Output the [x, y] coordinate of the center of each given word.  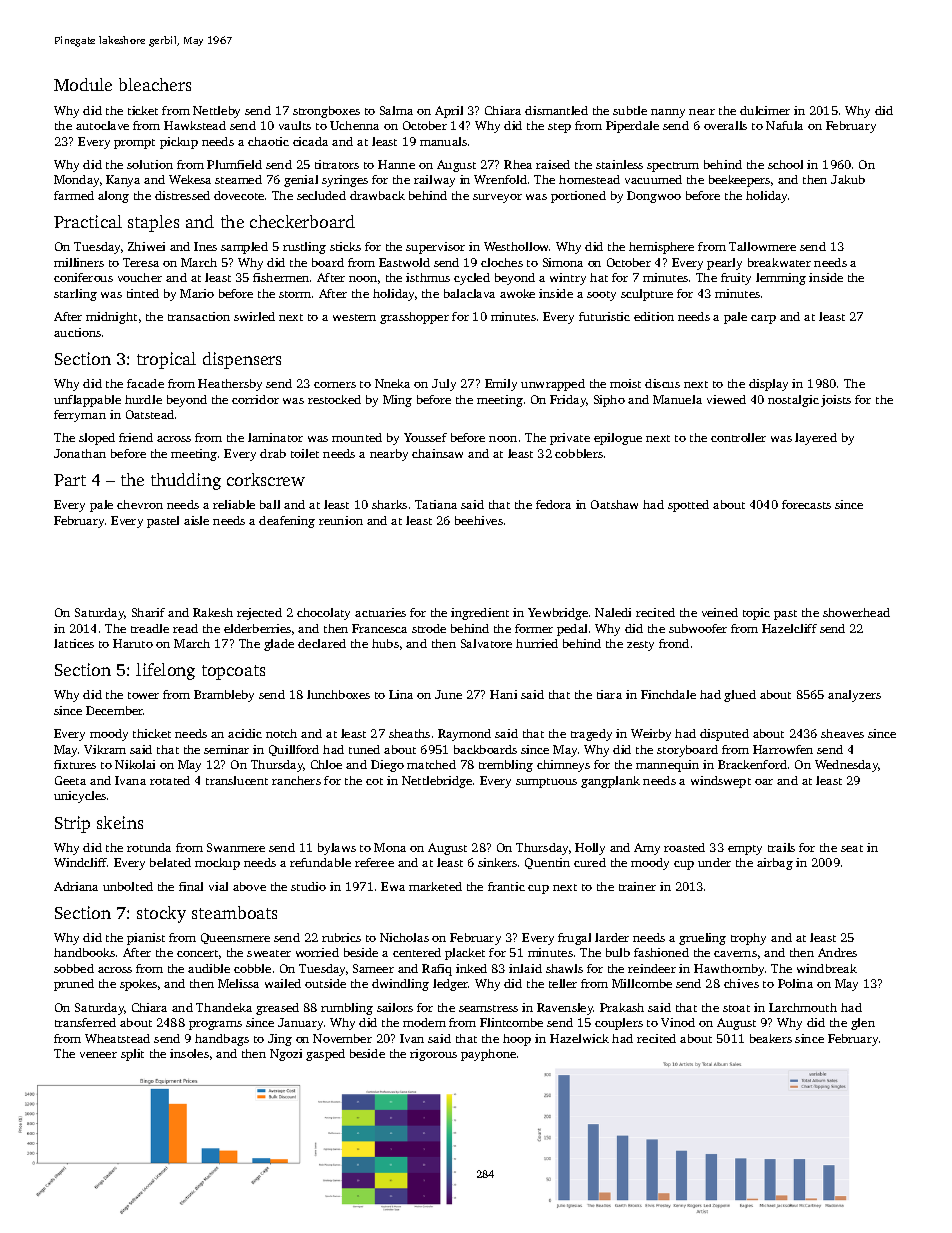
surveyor [497, 198]
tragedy [591, 735]
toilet [305, 453]
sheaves [842, 733]
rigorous [433, 1055]
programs [215, 1025]
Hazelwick [579, 1038]
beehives [479, 520]
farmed [74, 195]
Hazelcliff [789, 628]
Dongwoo [654, 197]
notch [281, 733]
